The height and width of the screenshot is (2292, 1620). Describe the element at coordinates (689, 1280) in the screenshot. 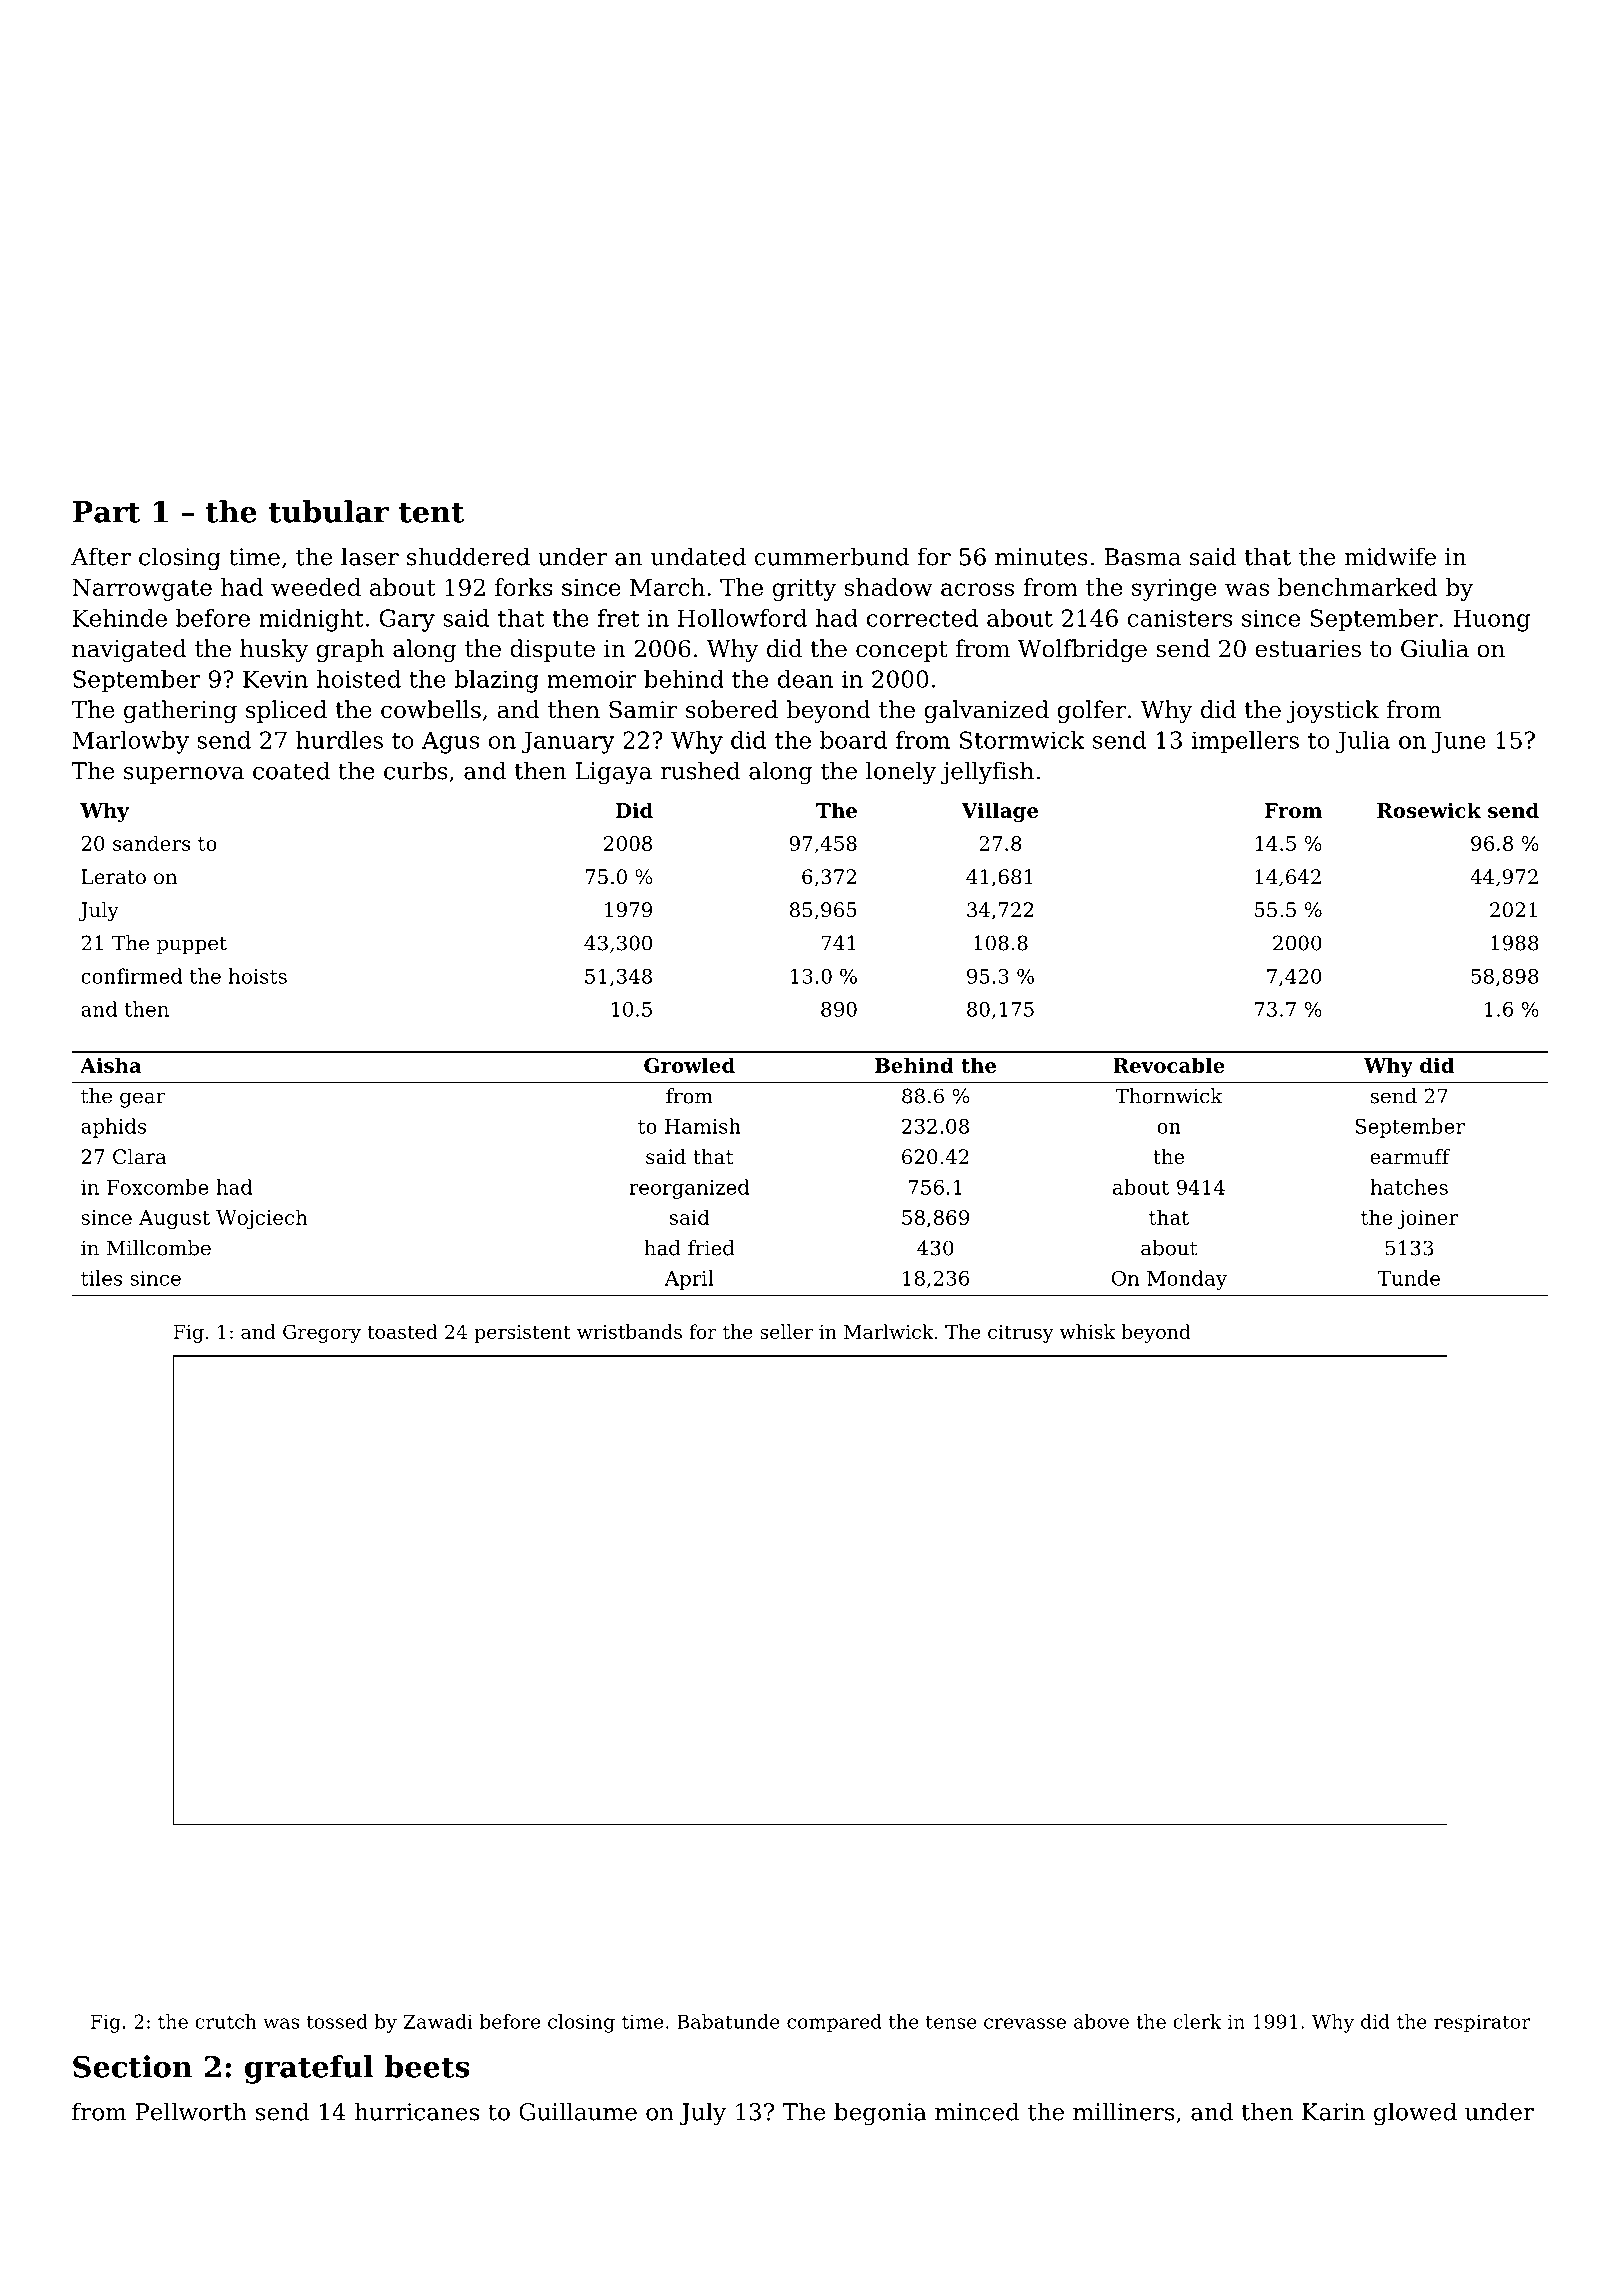

I see `April` at that location.
